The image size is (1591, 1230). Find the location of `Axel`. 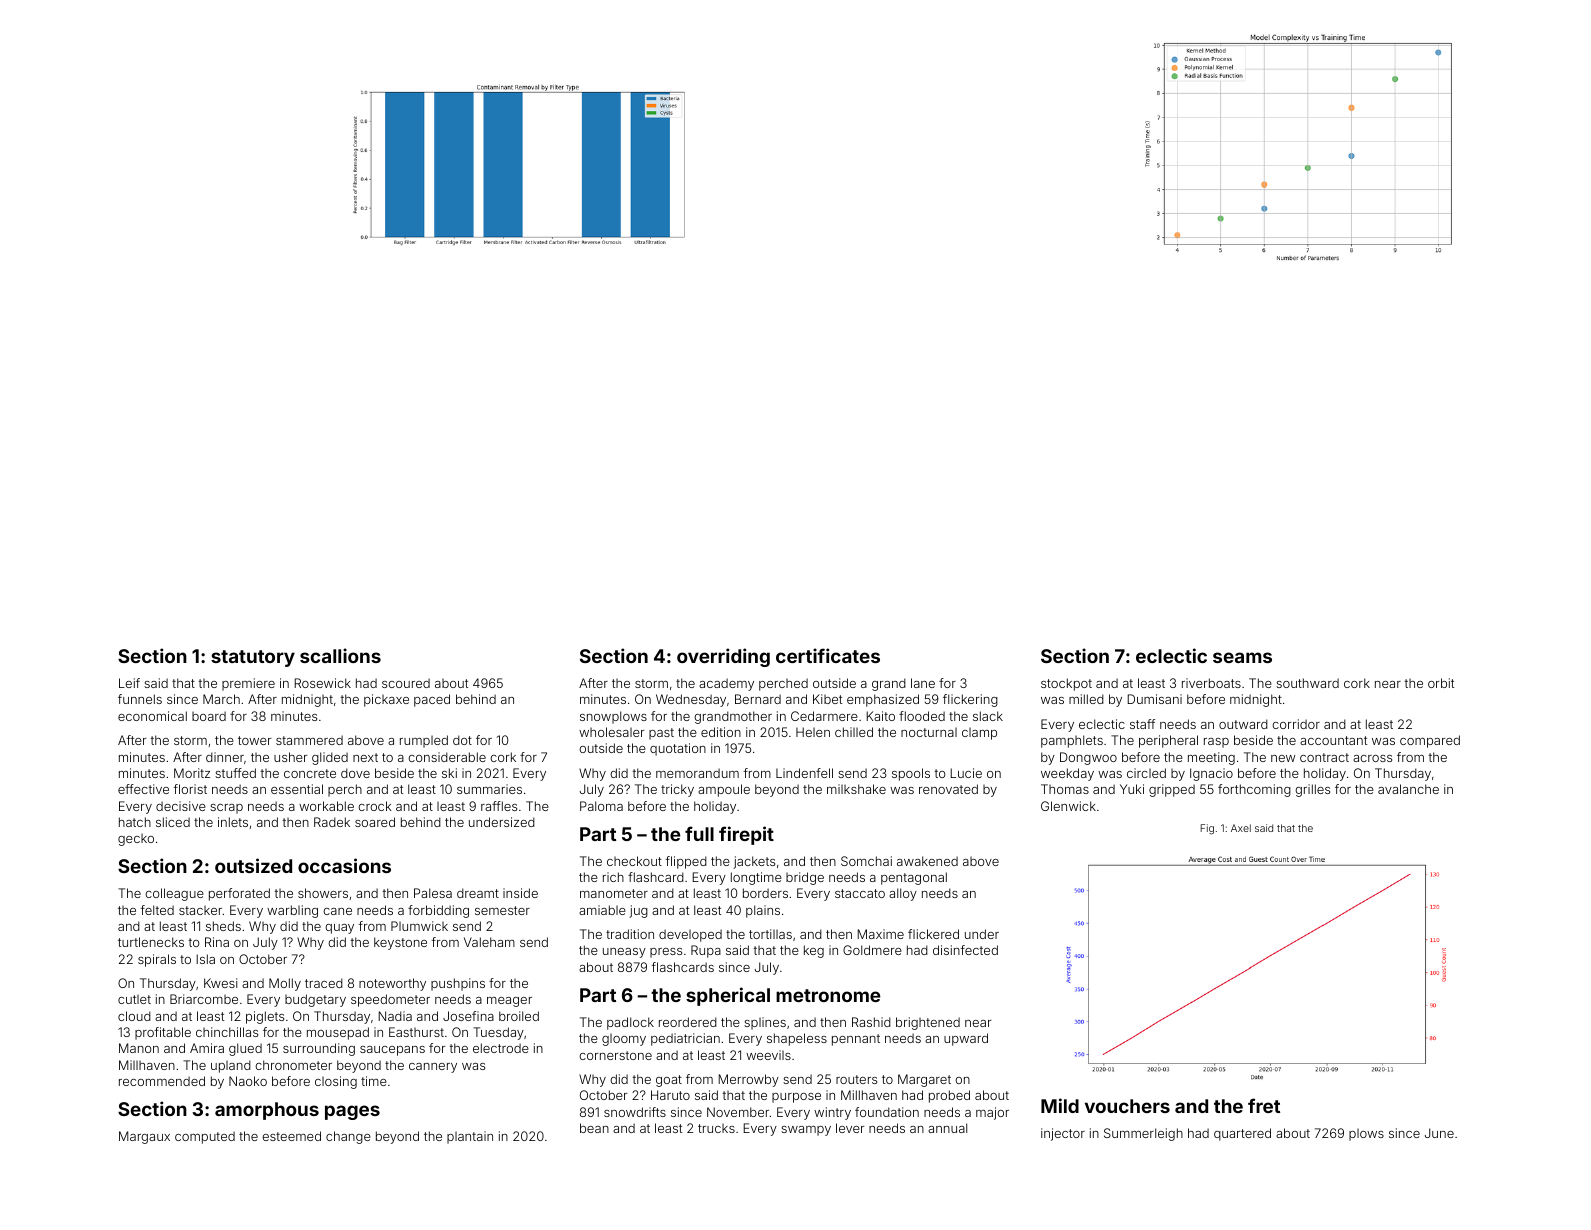

Axel is located at coordinates (1241, 828).
